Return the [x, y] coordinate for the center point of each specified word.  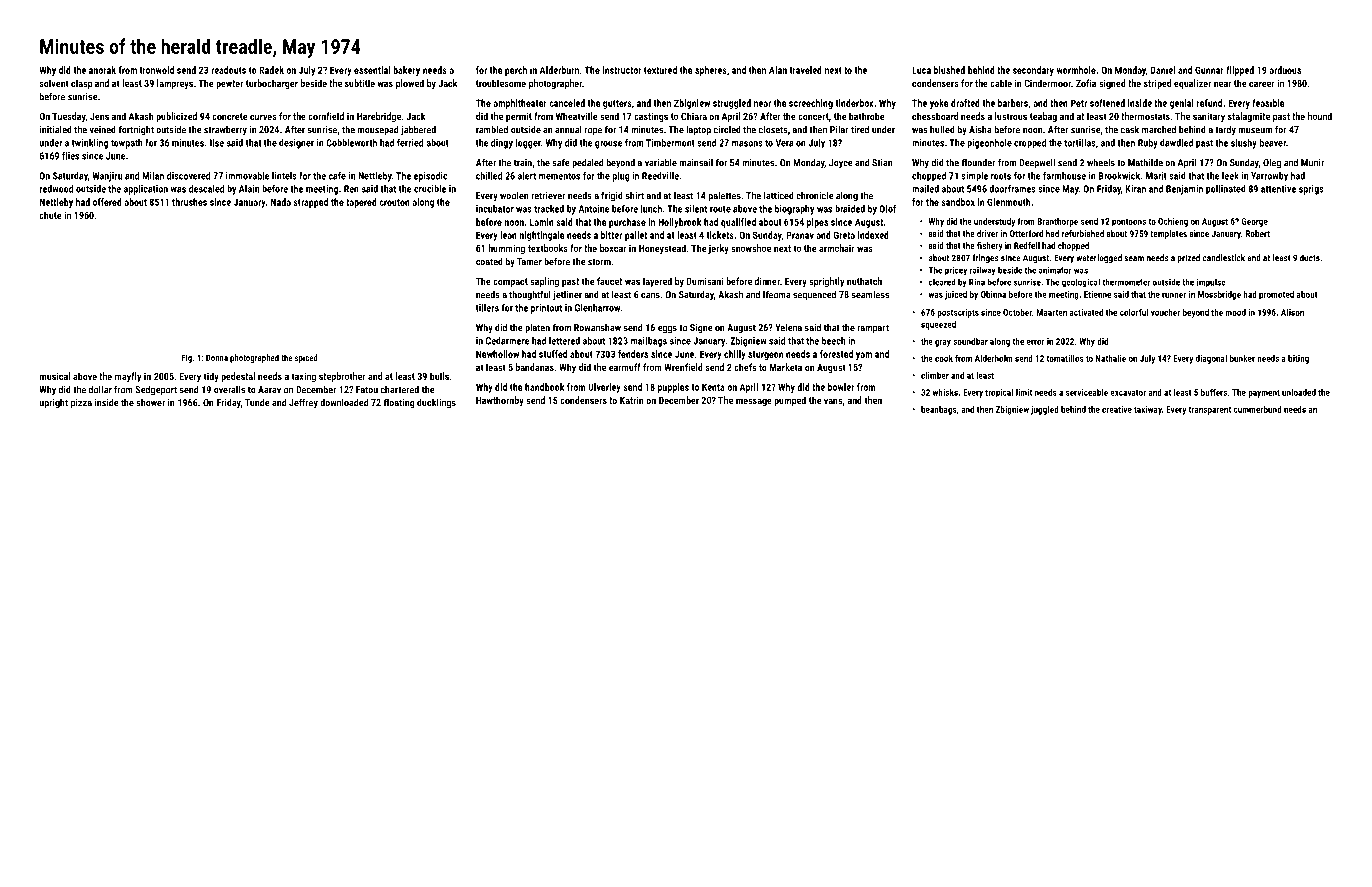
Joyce [841, 163]
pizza [81, 404]
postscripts [958, 313]
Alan [778, 70]
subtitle [360, 83]
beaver [1273, 143]
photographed [254, 358]
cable [1001, 83]
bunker [1242, 358]
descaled [206, 189]
